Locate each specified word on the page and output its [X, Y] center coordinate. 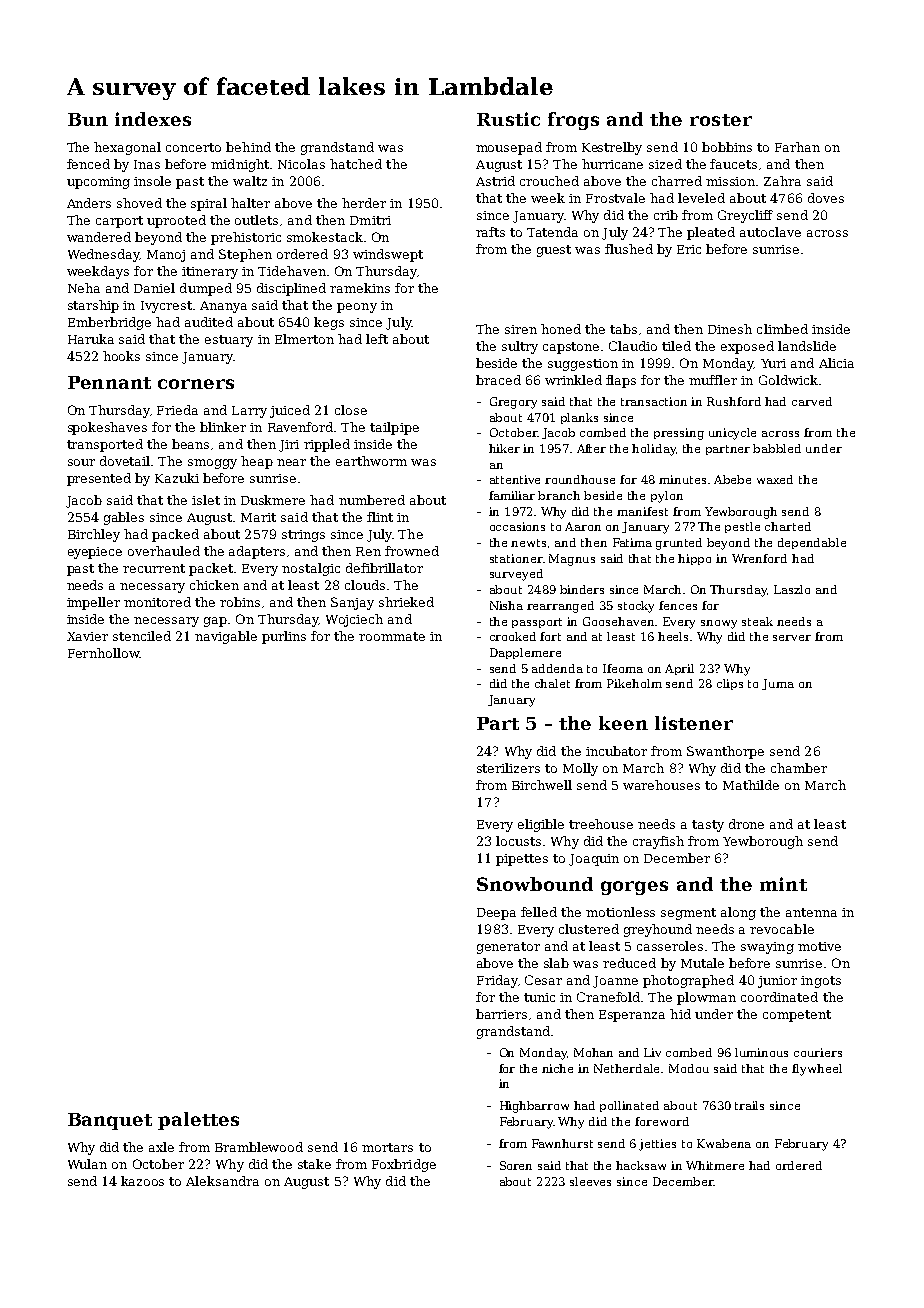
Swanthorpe [725, 752]
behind [248, 147]
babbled [777, 448]
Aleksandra [222, 1181]
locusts [518, 841]
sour [81, 462]
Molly [580, 769]
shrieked [406, 602]
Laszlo [792, 589]
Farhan [797, 147]
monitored [157, 602]
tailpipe [394, 428]
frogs [573, 121]
